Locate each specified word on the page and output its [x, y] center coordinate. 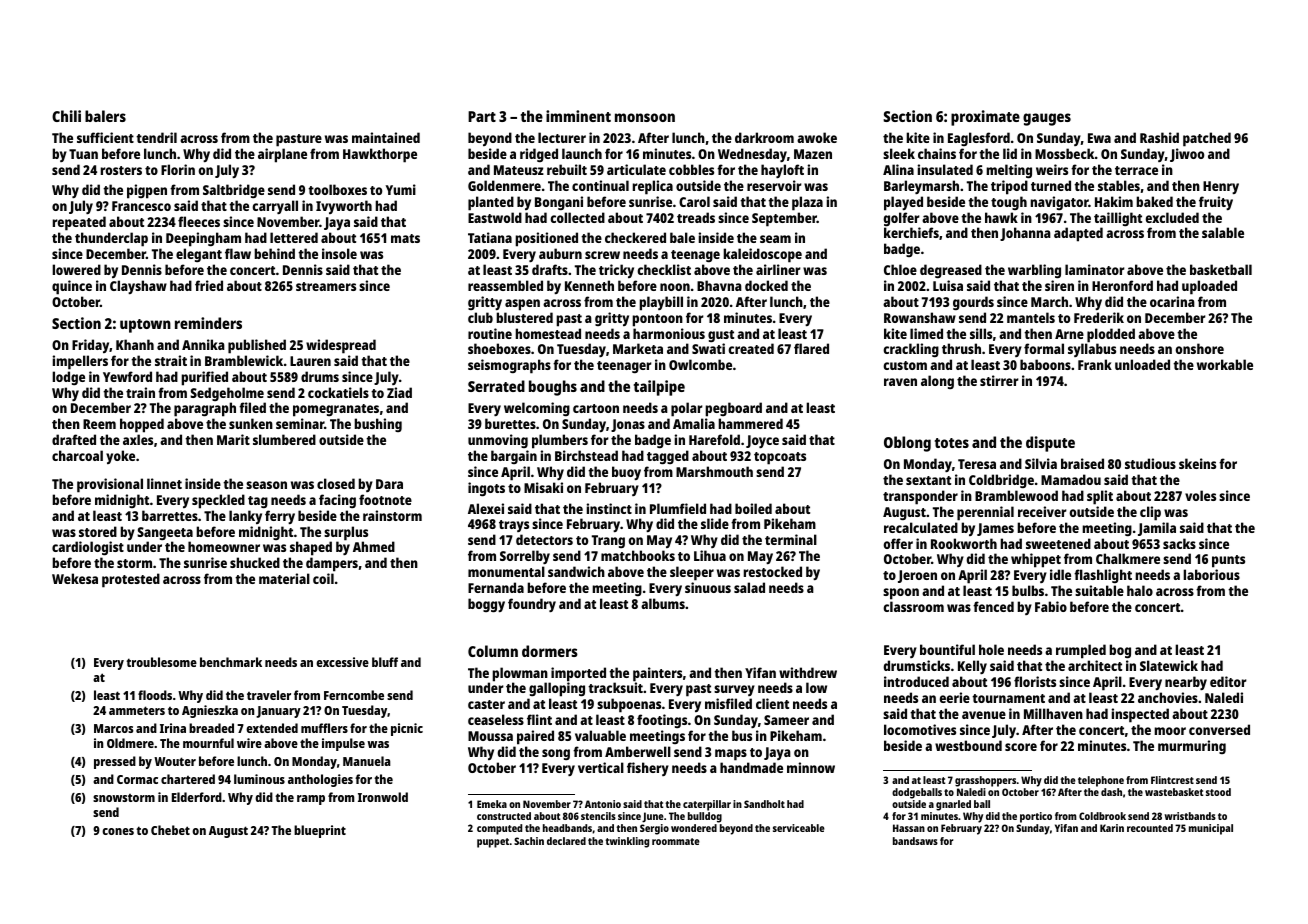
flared [811, 348]
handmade [751, 767]
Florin [178, 169]
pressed [115, 762]
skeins [1197, 463]
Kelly [972, 667]
